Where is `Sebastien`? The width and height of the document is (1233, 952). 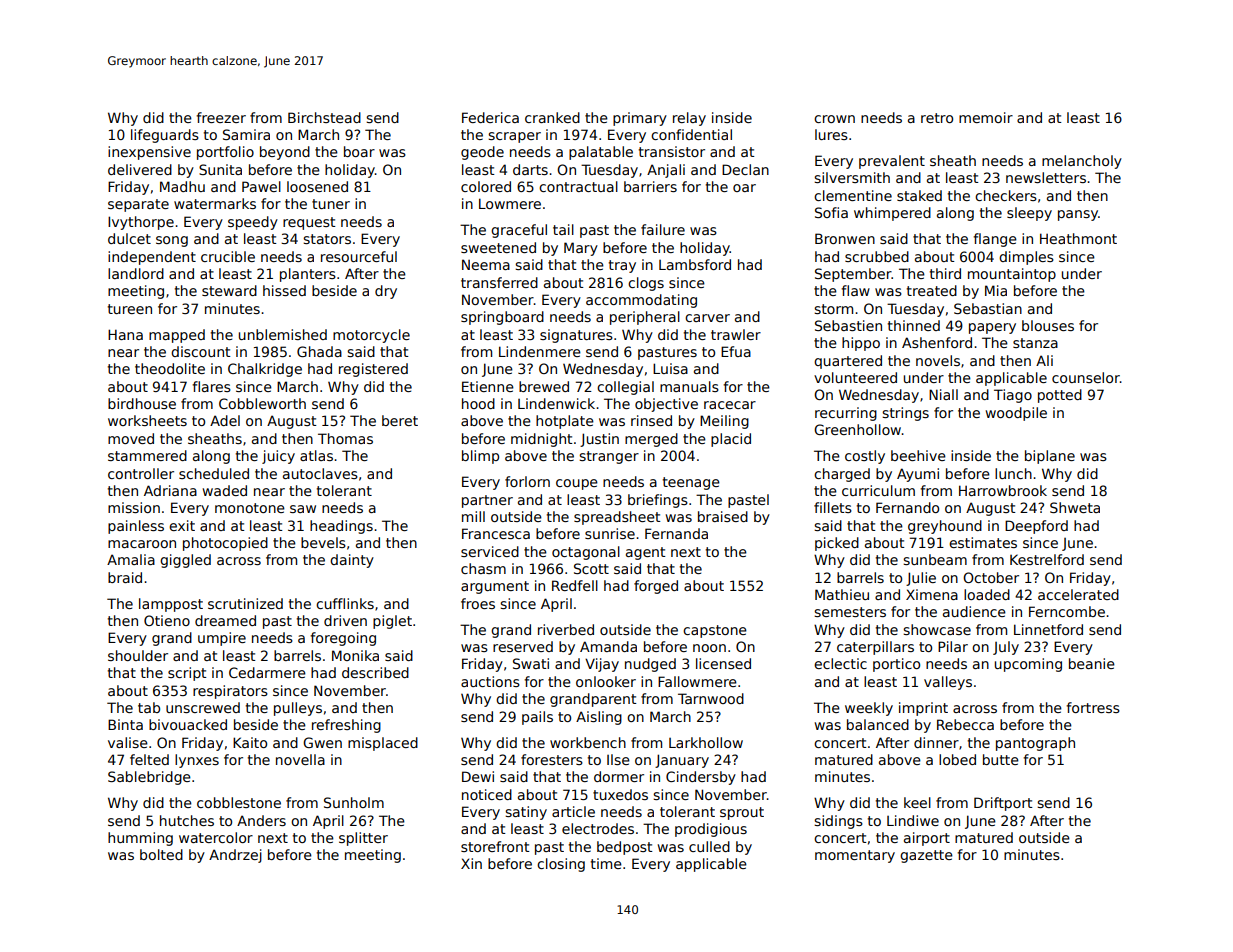
Sebastien is located at coordinates (848, 325).
